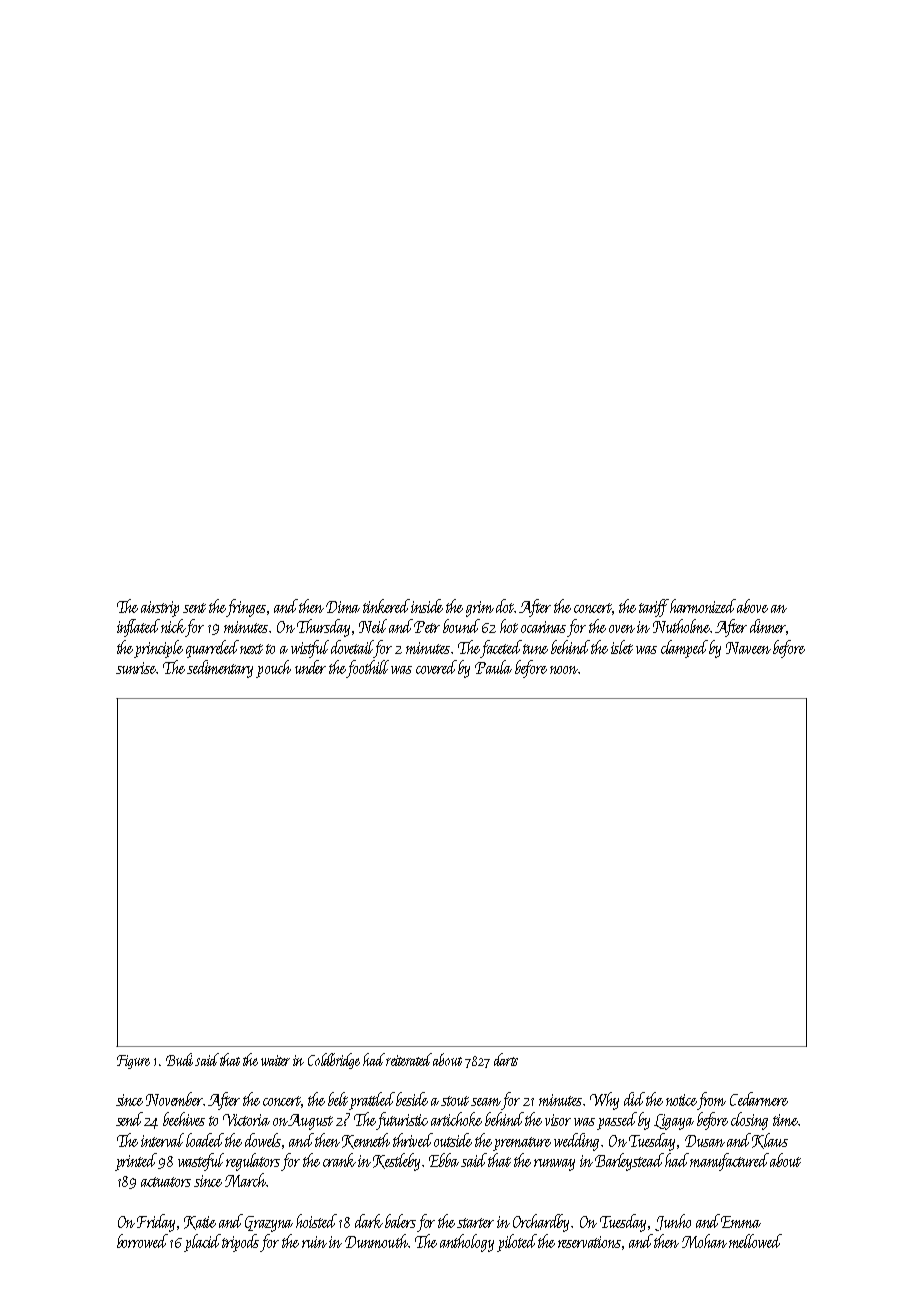 This screenshot has width=924, height=1308. What do you see at coordinates (506, 1059) in the screenshot?
I see `darts` at bounding box center [506, 1059].
